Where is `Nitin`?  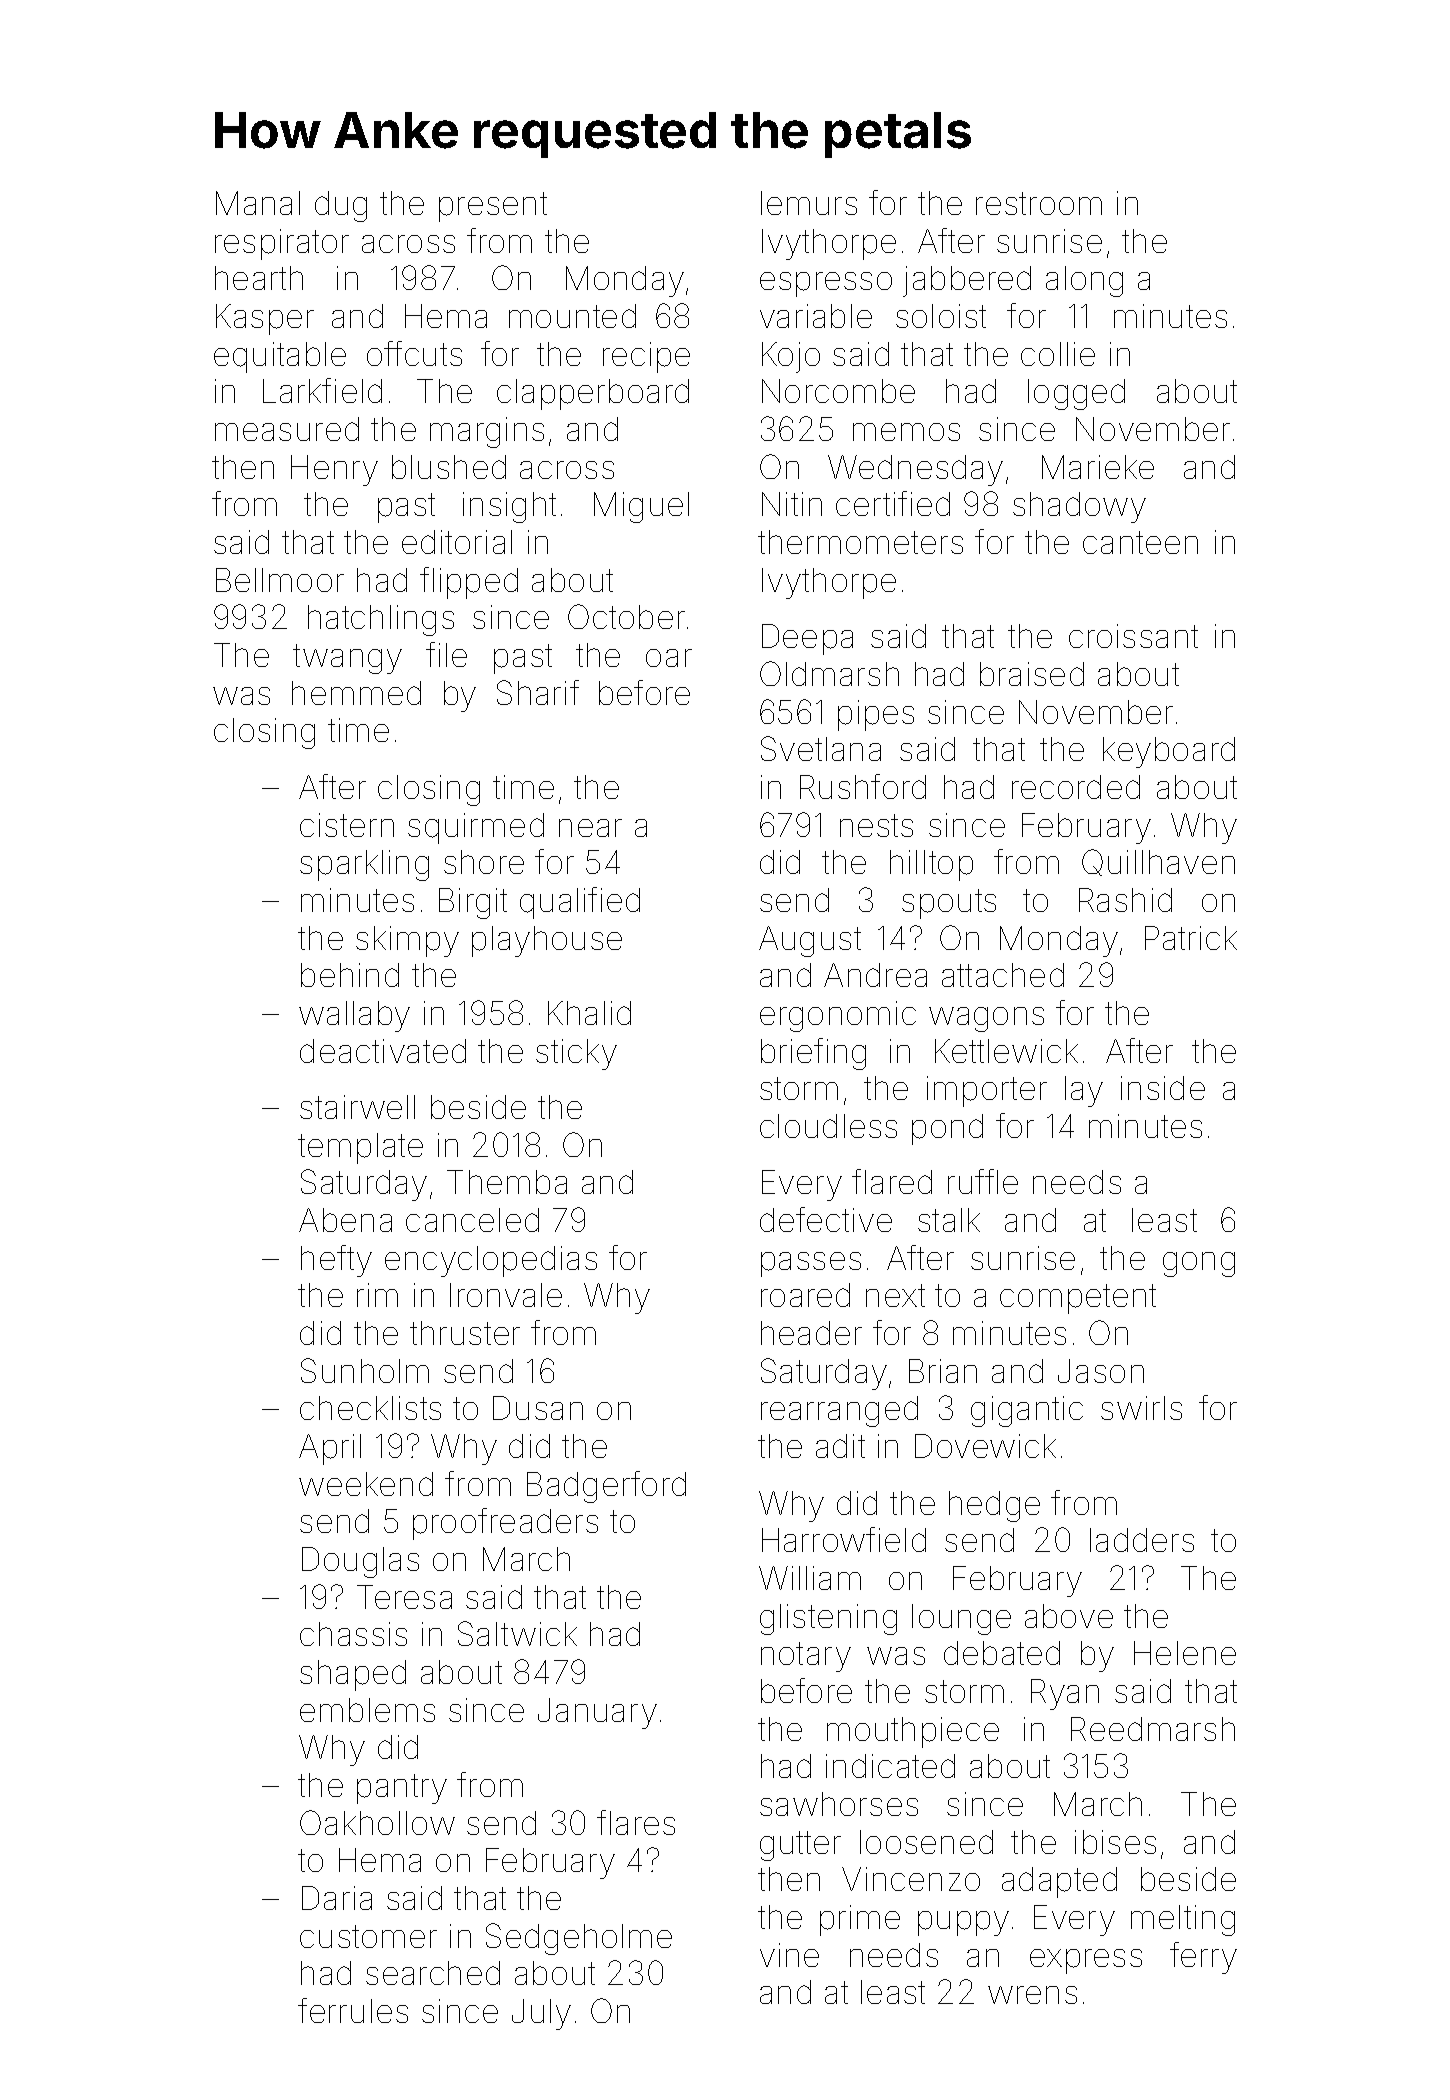
Nitin is located at coordinates (792, 504).
